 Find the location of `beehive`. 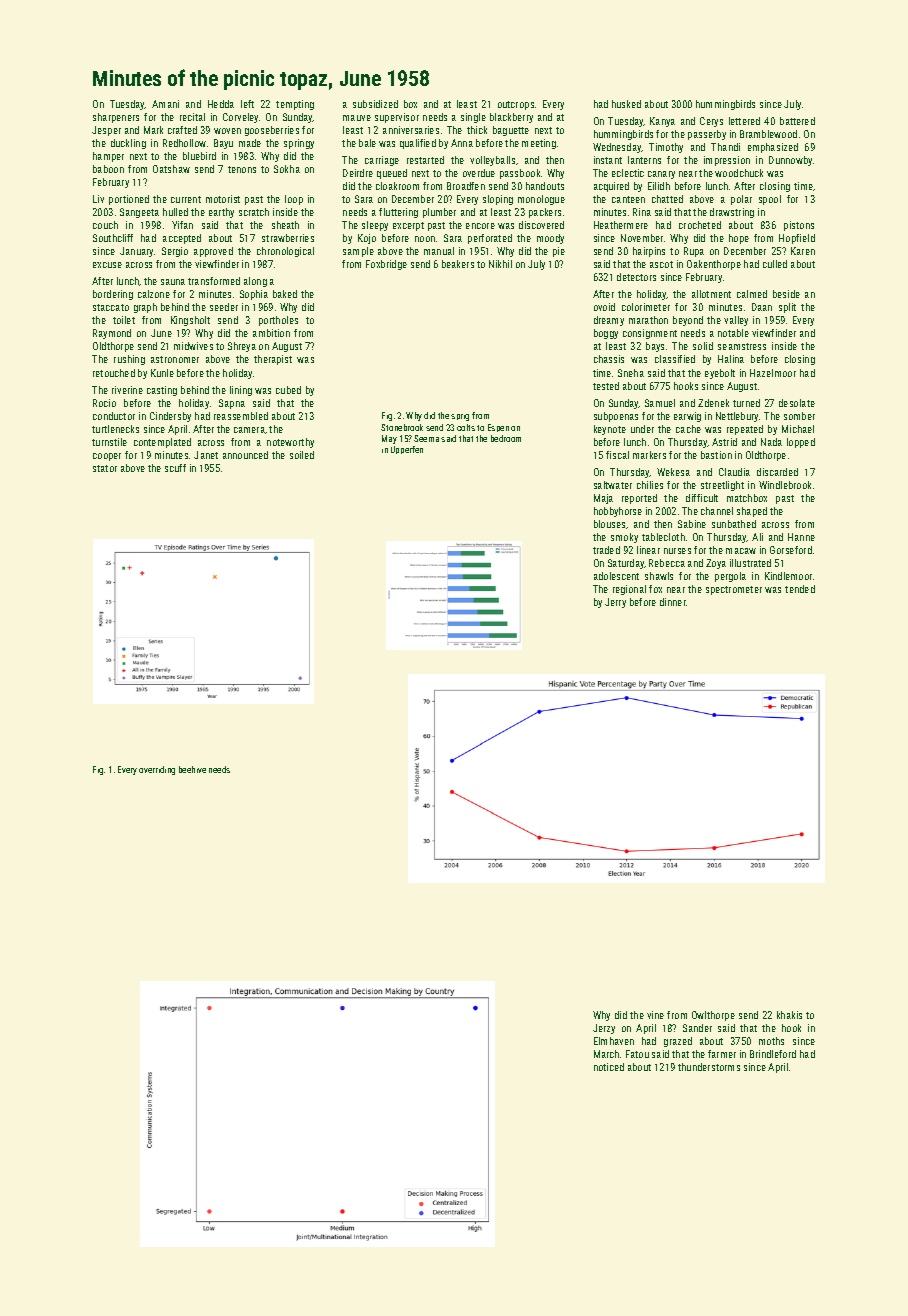

beehive is located at coordinates (192, 769).
